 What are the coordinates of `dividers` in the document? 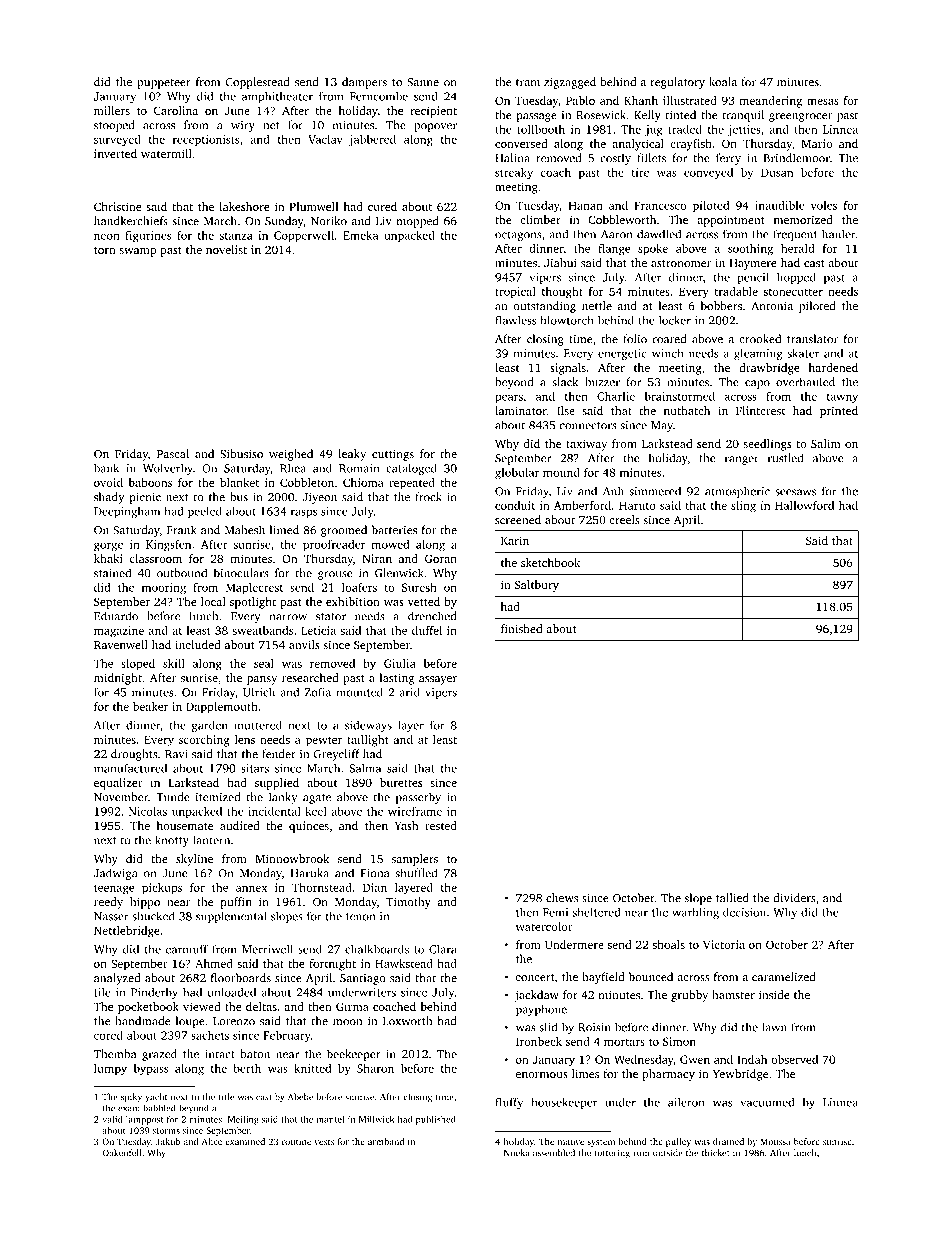 It's located at (794, 898).
